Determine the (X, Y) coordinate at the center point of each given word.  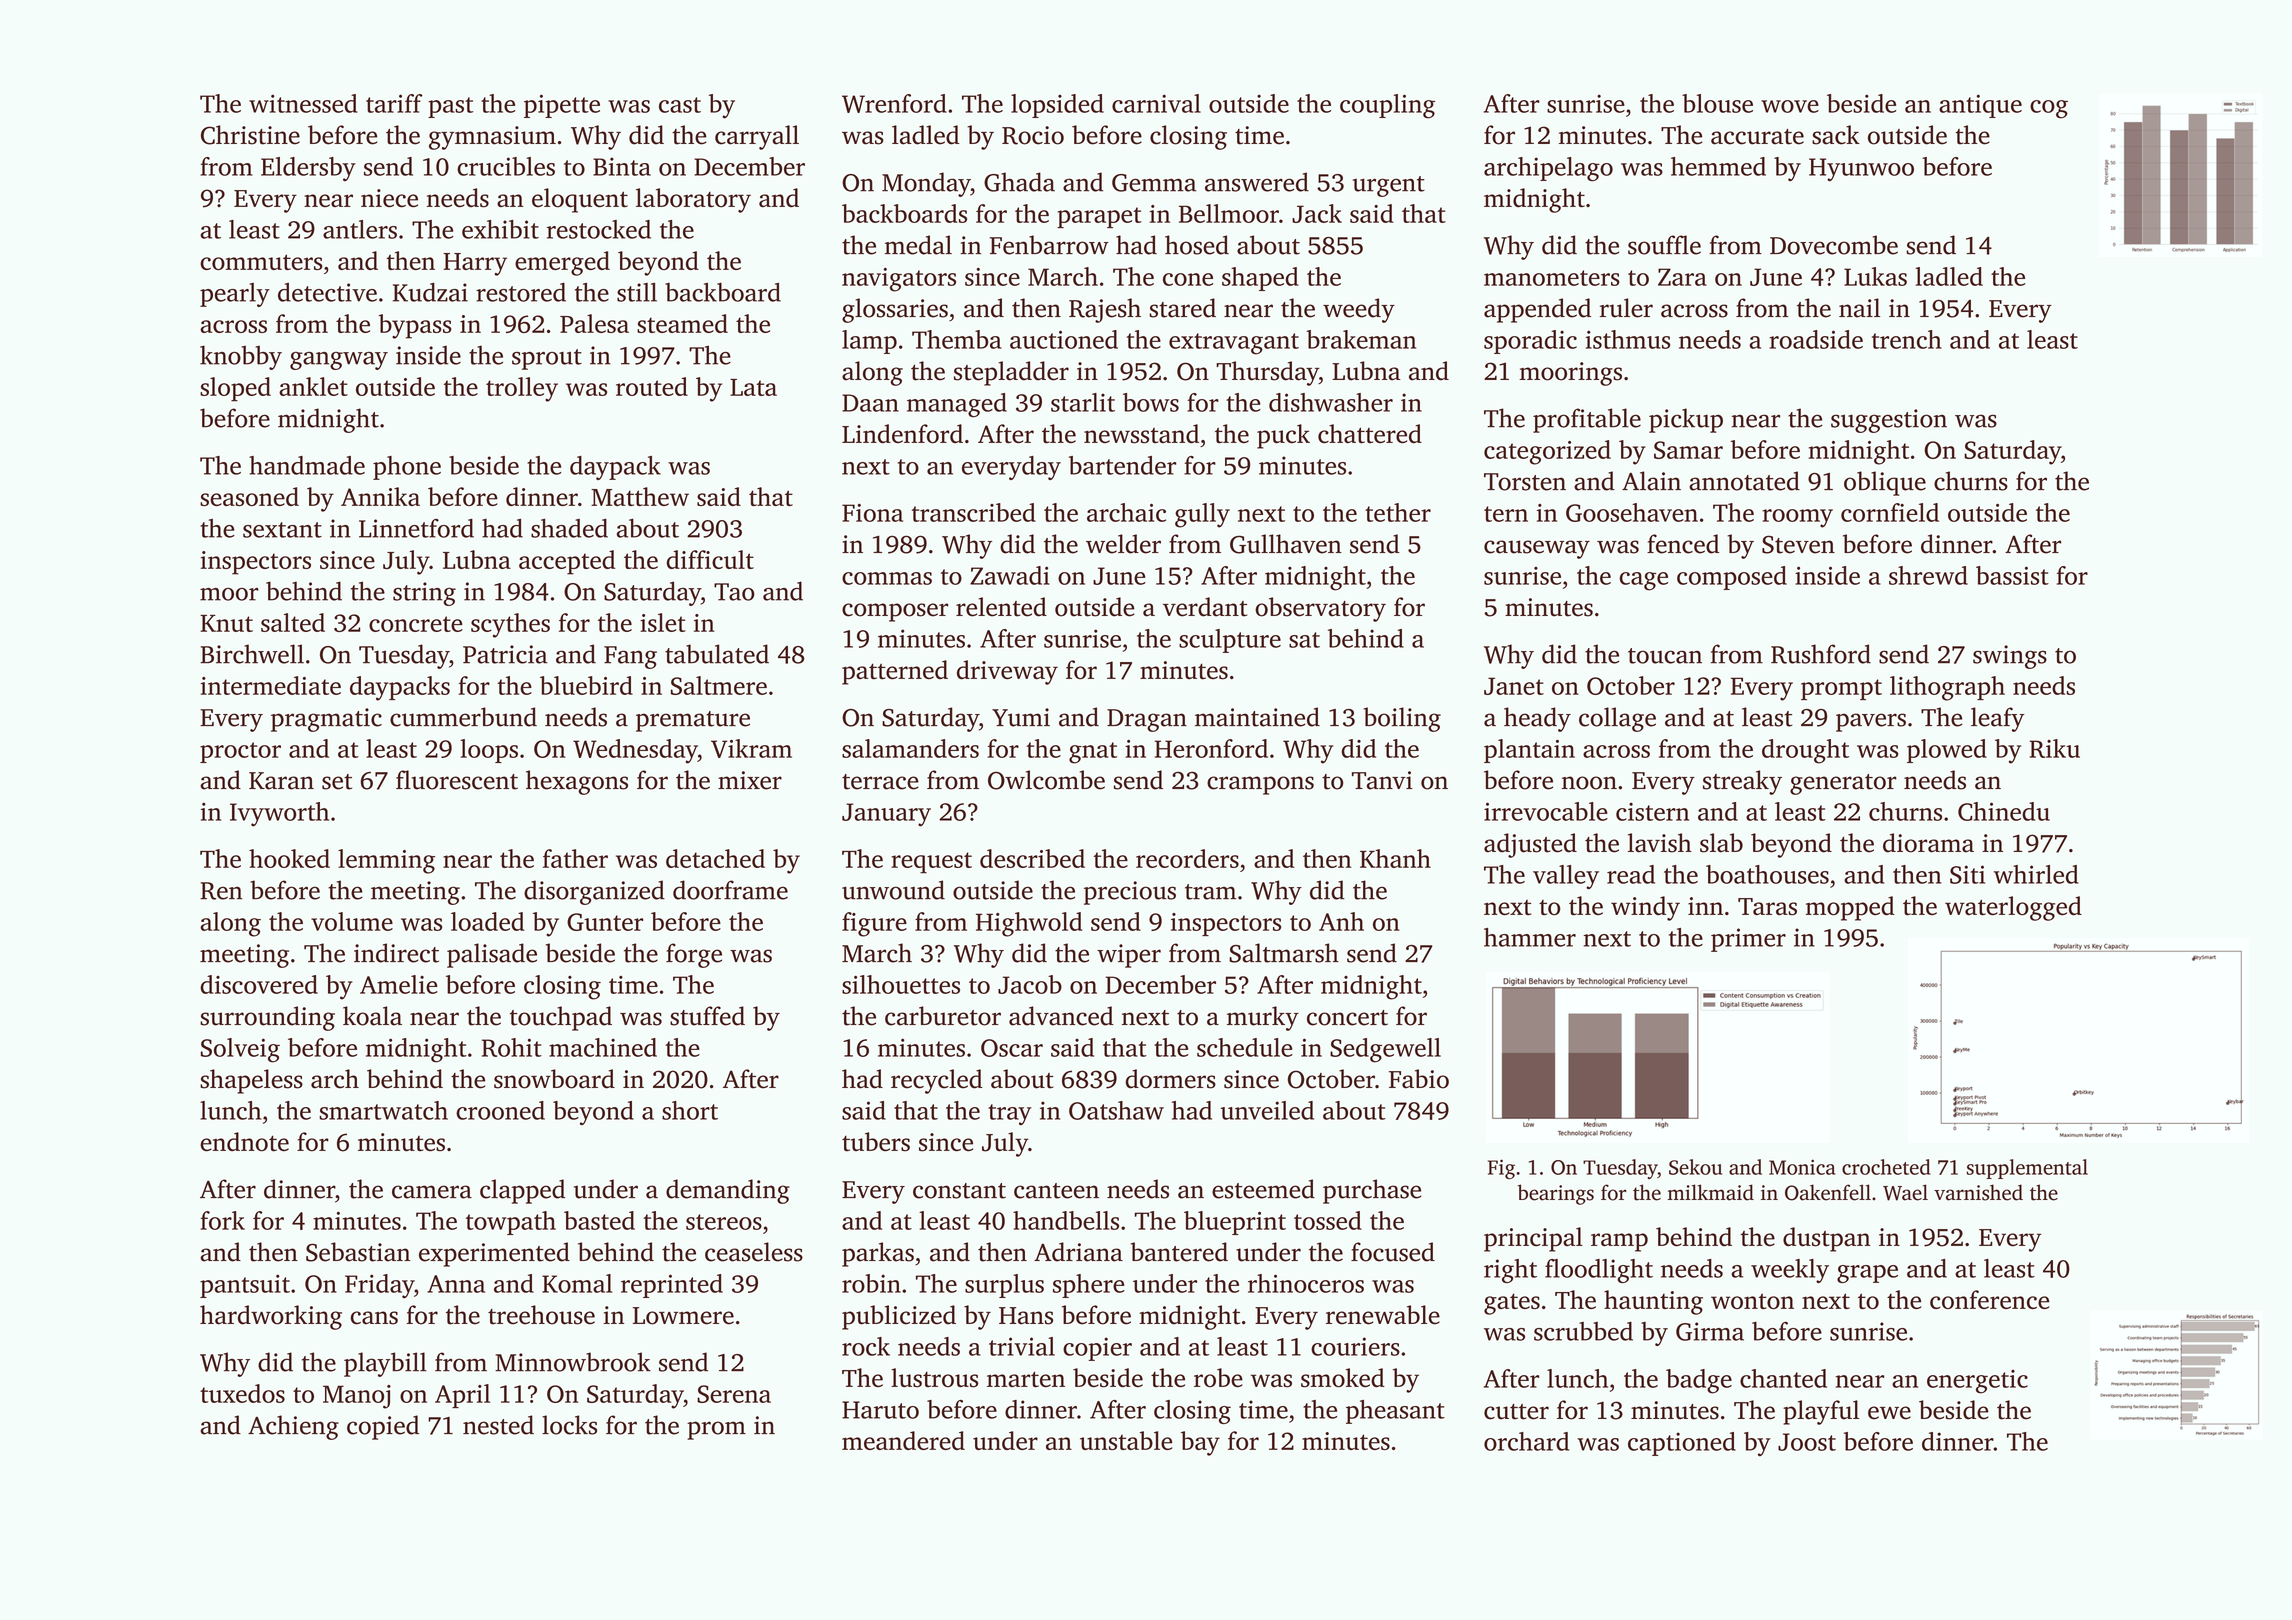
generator (1843, 784)
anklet (313, 386)
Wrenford (894, 103)
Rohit (512, 1047)
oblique (1885, 483)
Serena (734, 1394)
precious (1130, 893)
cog (2049, 109)
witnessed (303, 103)
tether (1398, 512)
